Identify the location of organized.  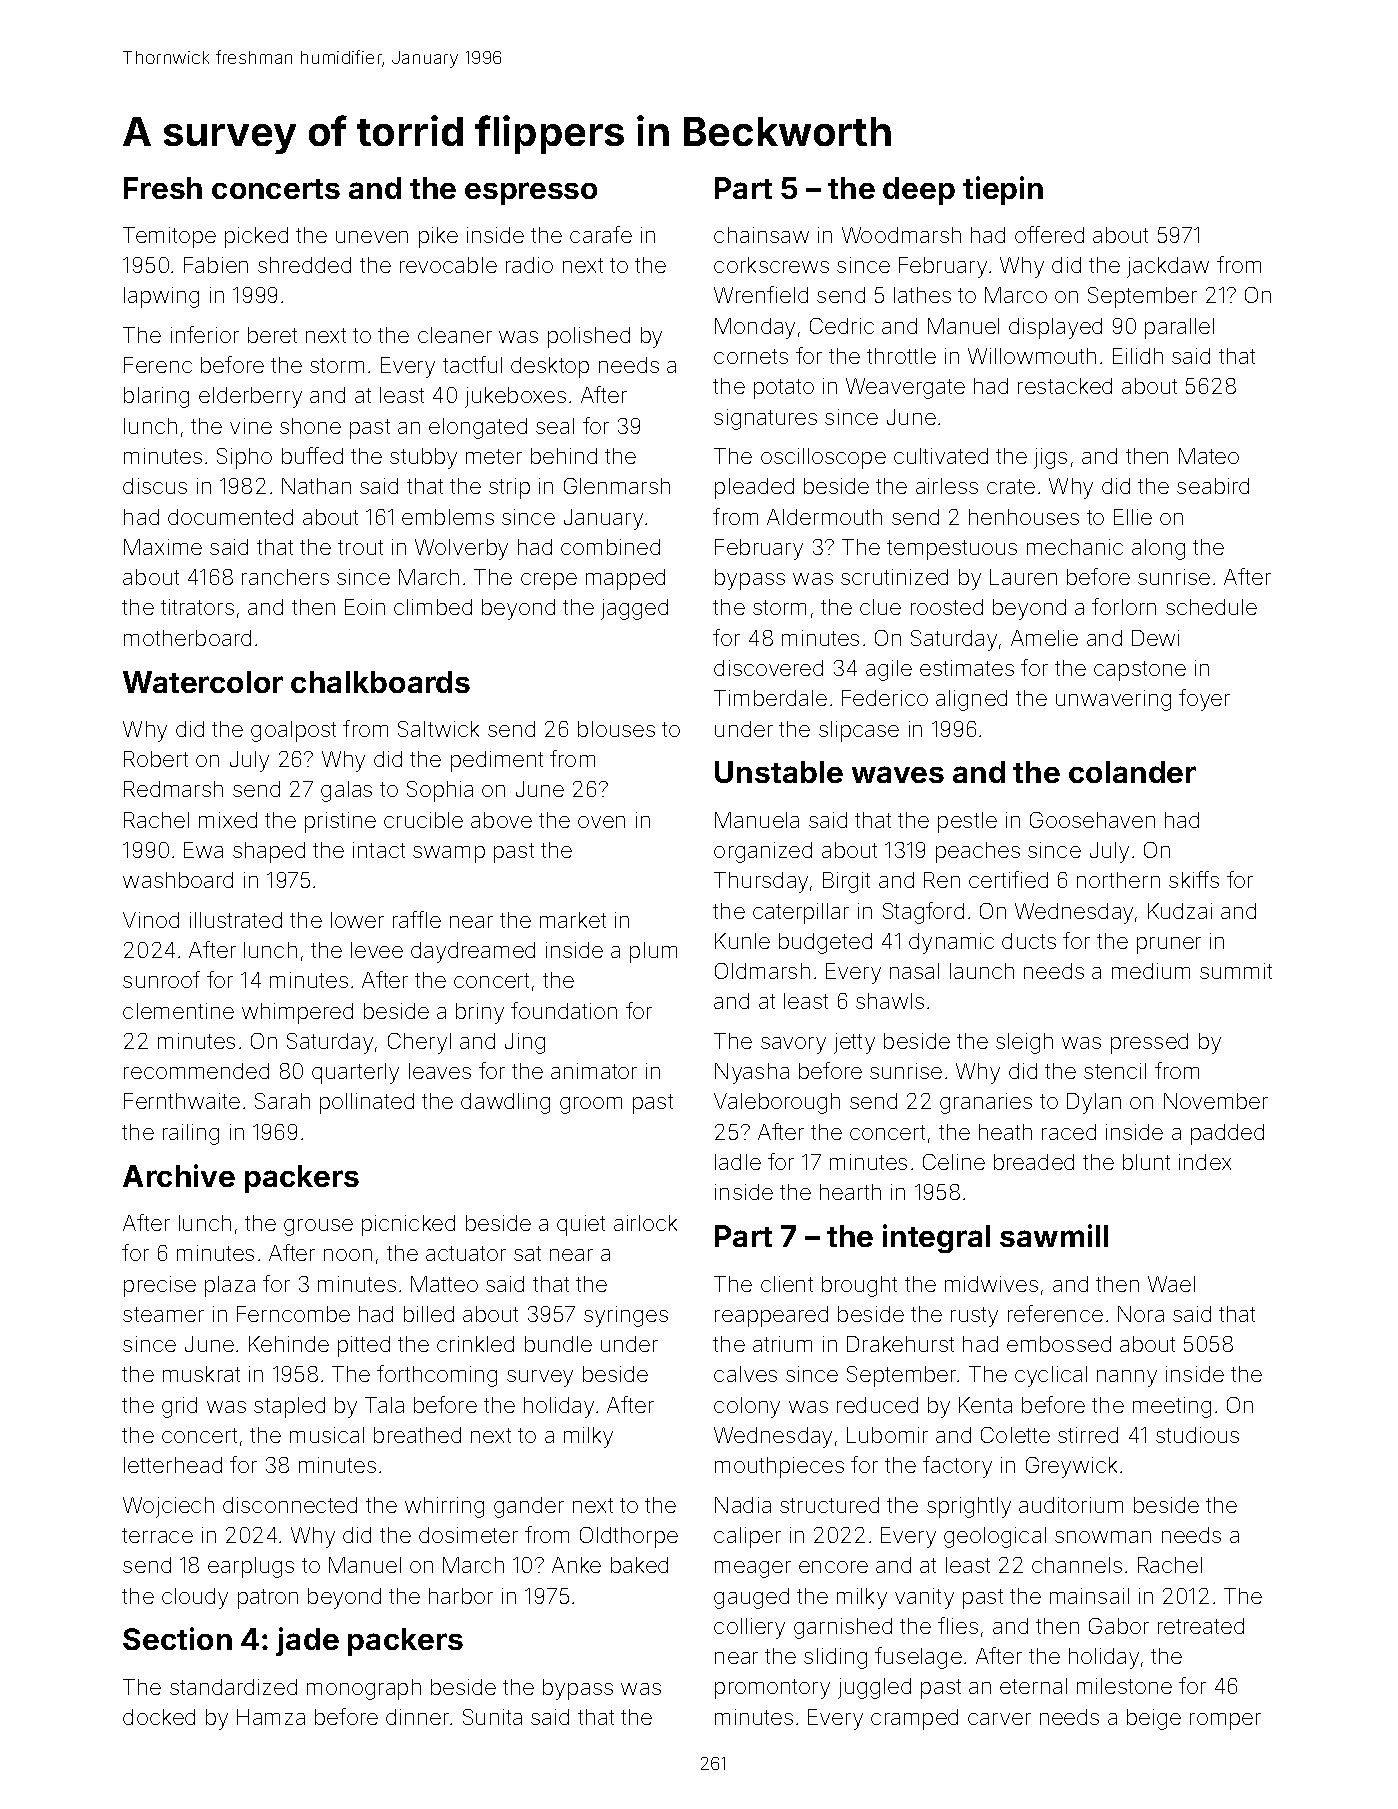
(763, 852).
